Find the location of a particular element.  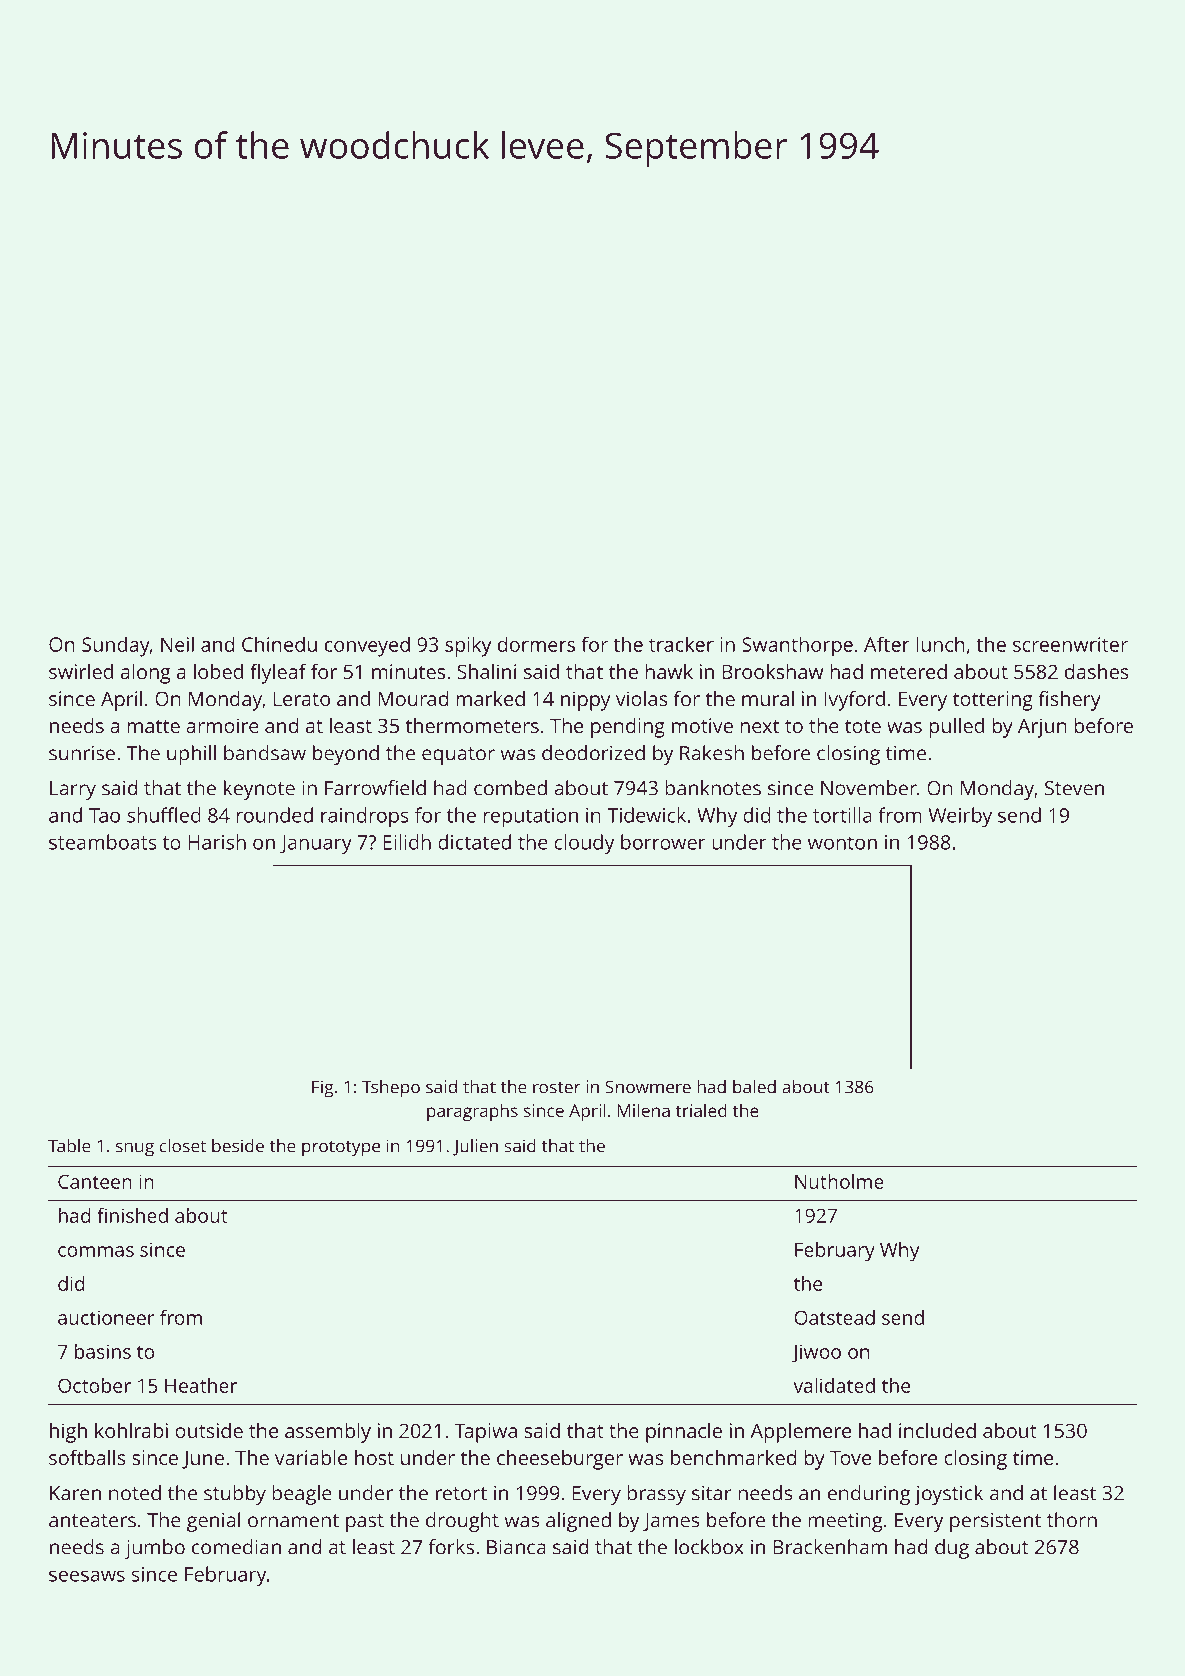

Ivyford is located at coordinates (854, 701).
